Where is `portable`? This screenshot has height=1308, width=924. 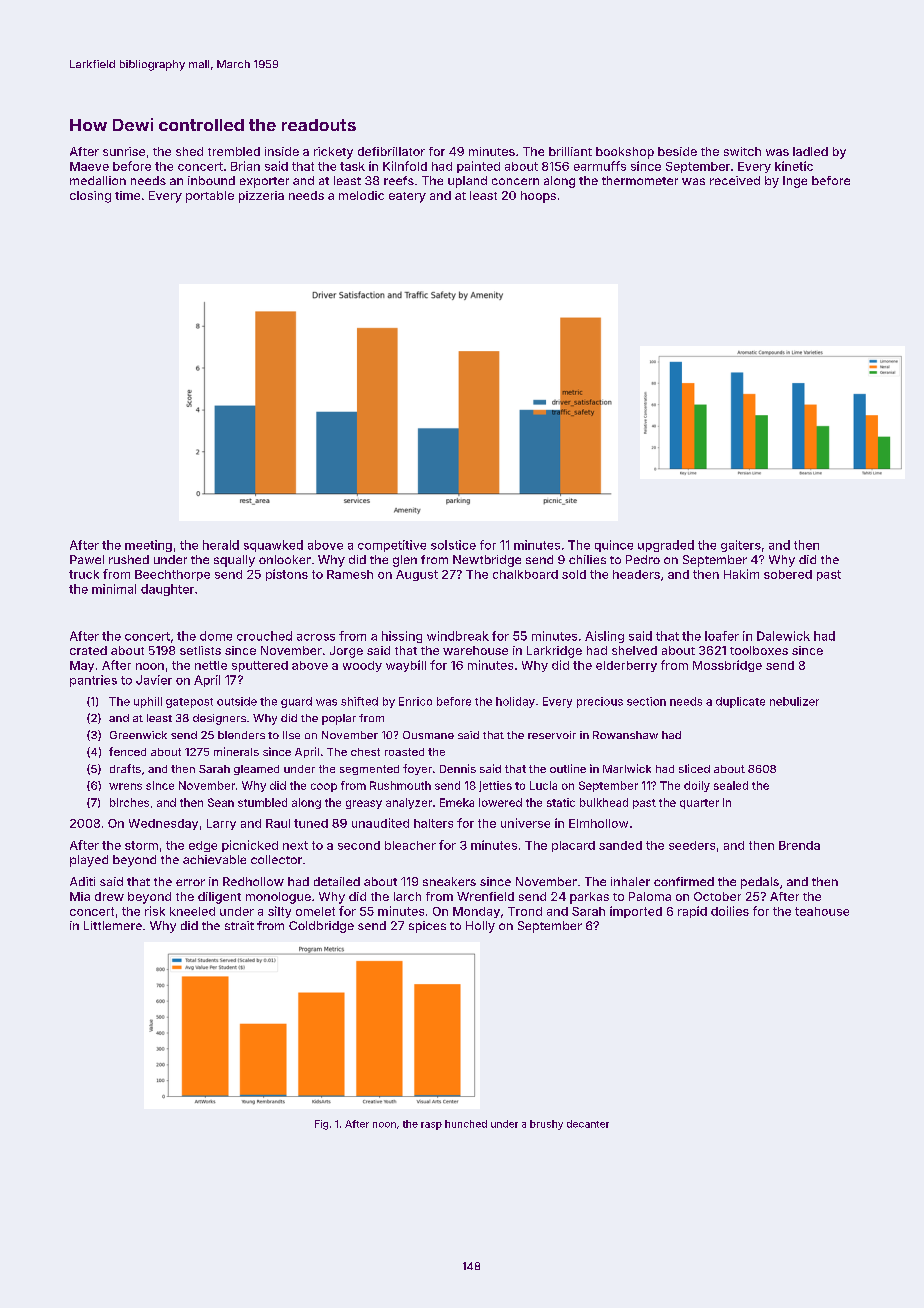
portable is located at coordinates (210, 197).
